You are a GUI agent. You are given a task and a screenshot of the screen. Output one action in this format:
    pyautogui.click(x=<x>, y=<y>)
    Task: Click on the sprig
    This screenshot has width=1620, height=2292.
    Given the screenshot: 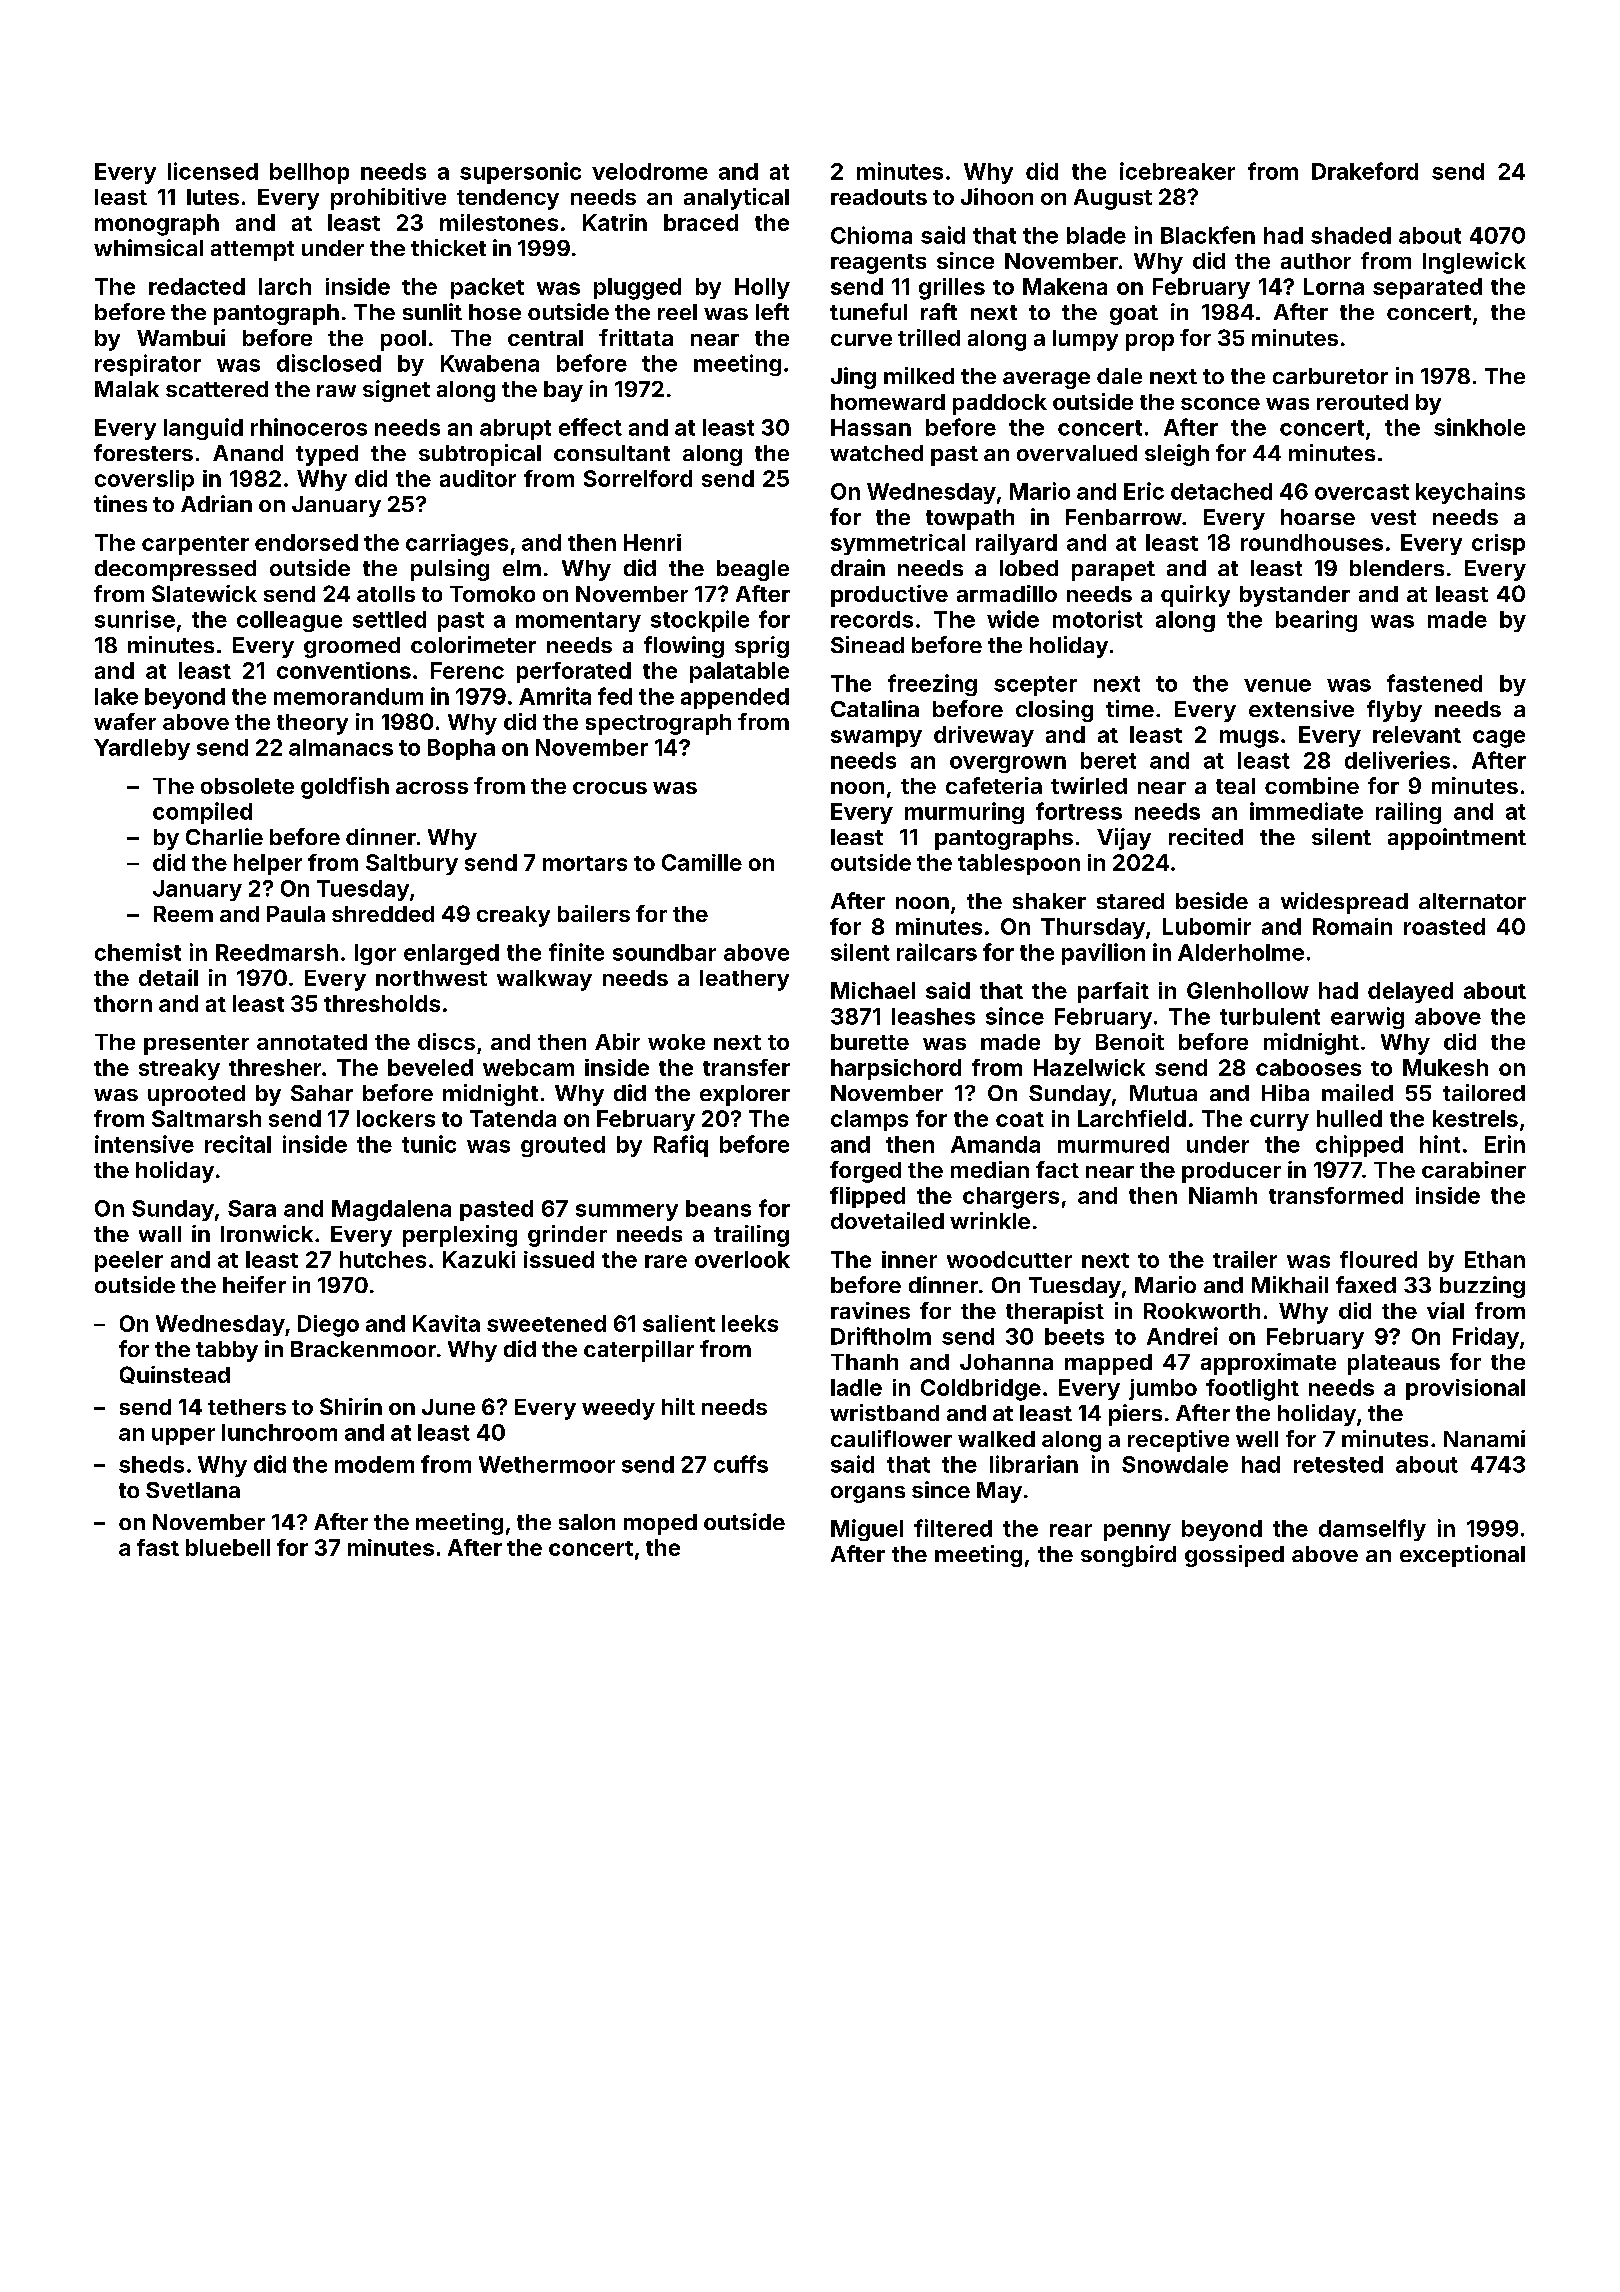 What is the action you would take?
    pyautogui.click(x=762, y=647)
